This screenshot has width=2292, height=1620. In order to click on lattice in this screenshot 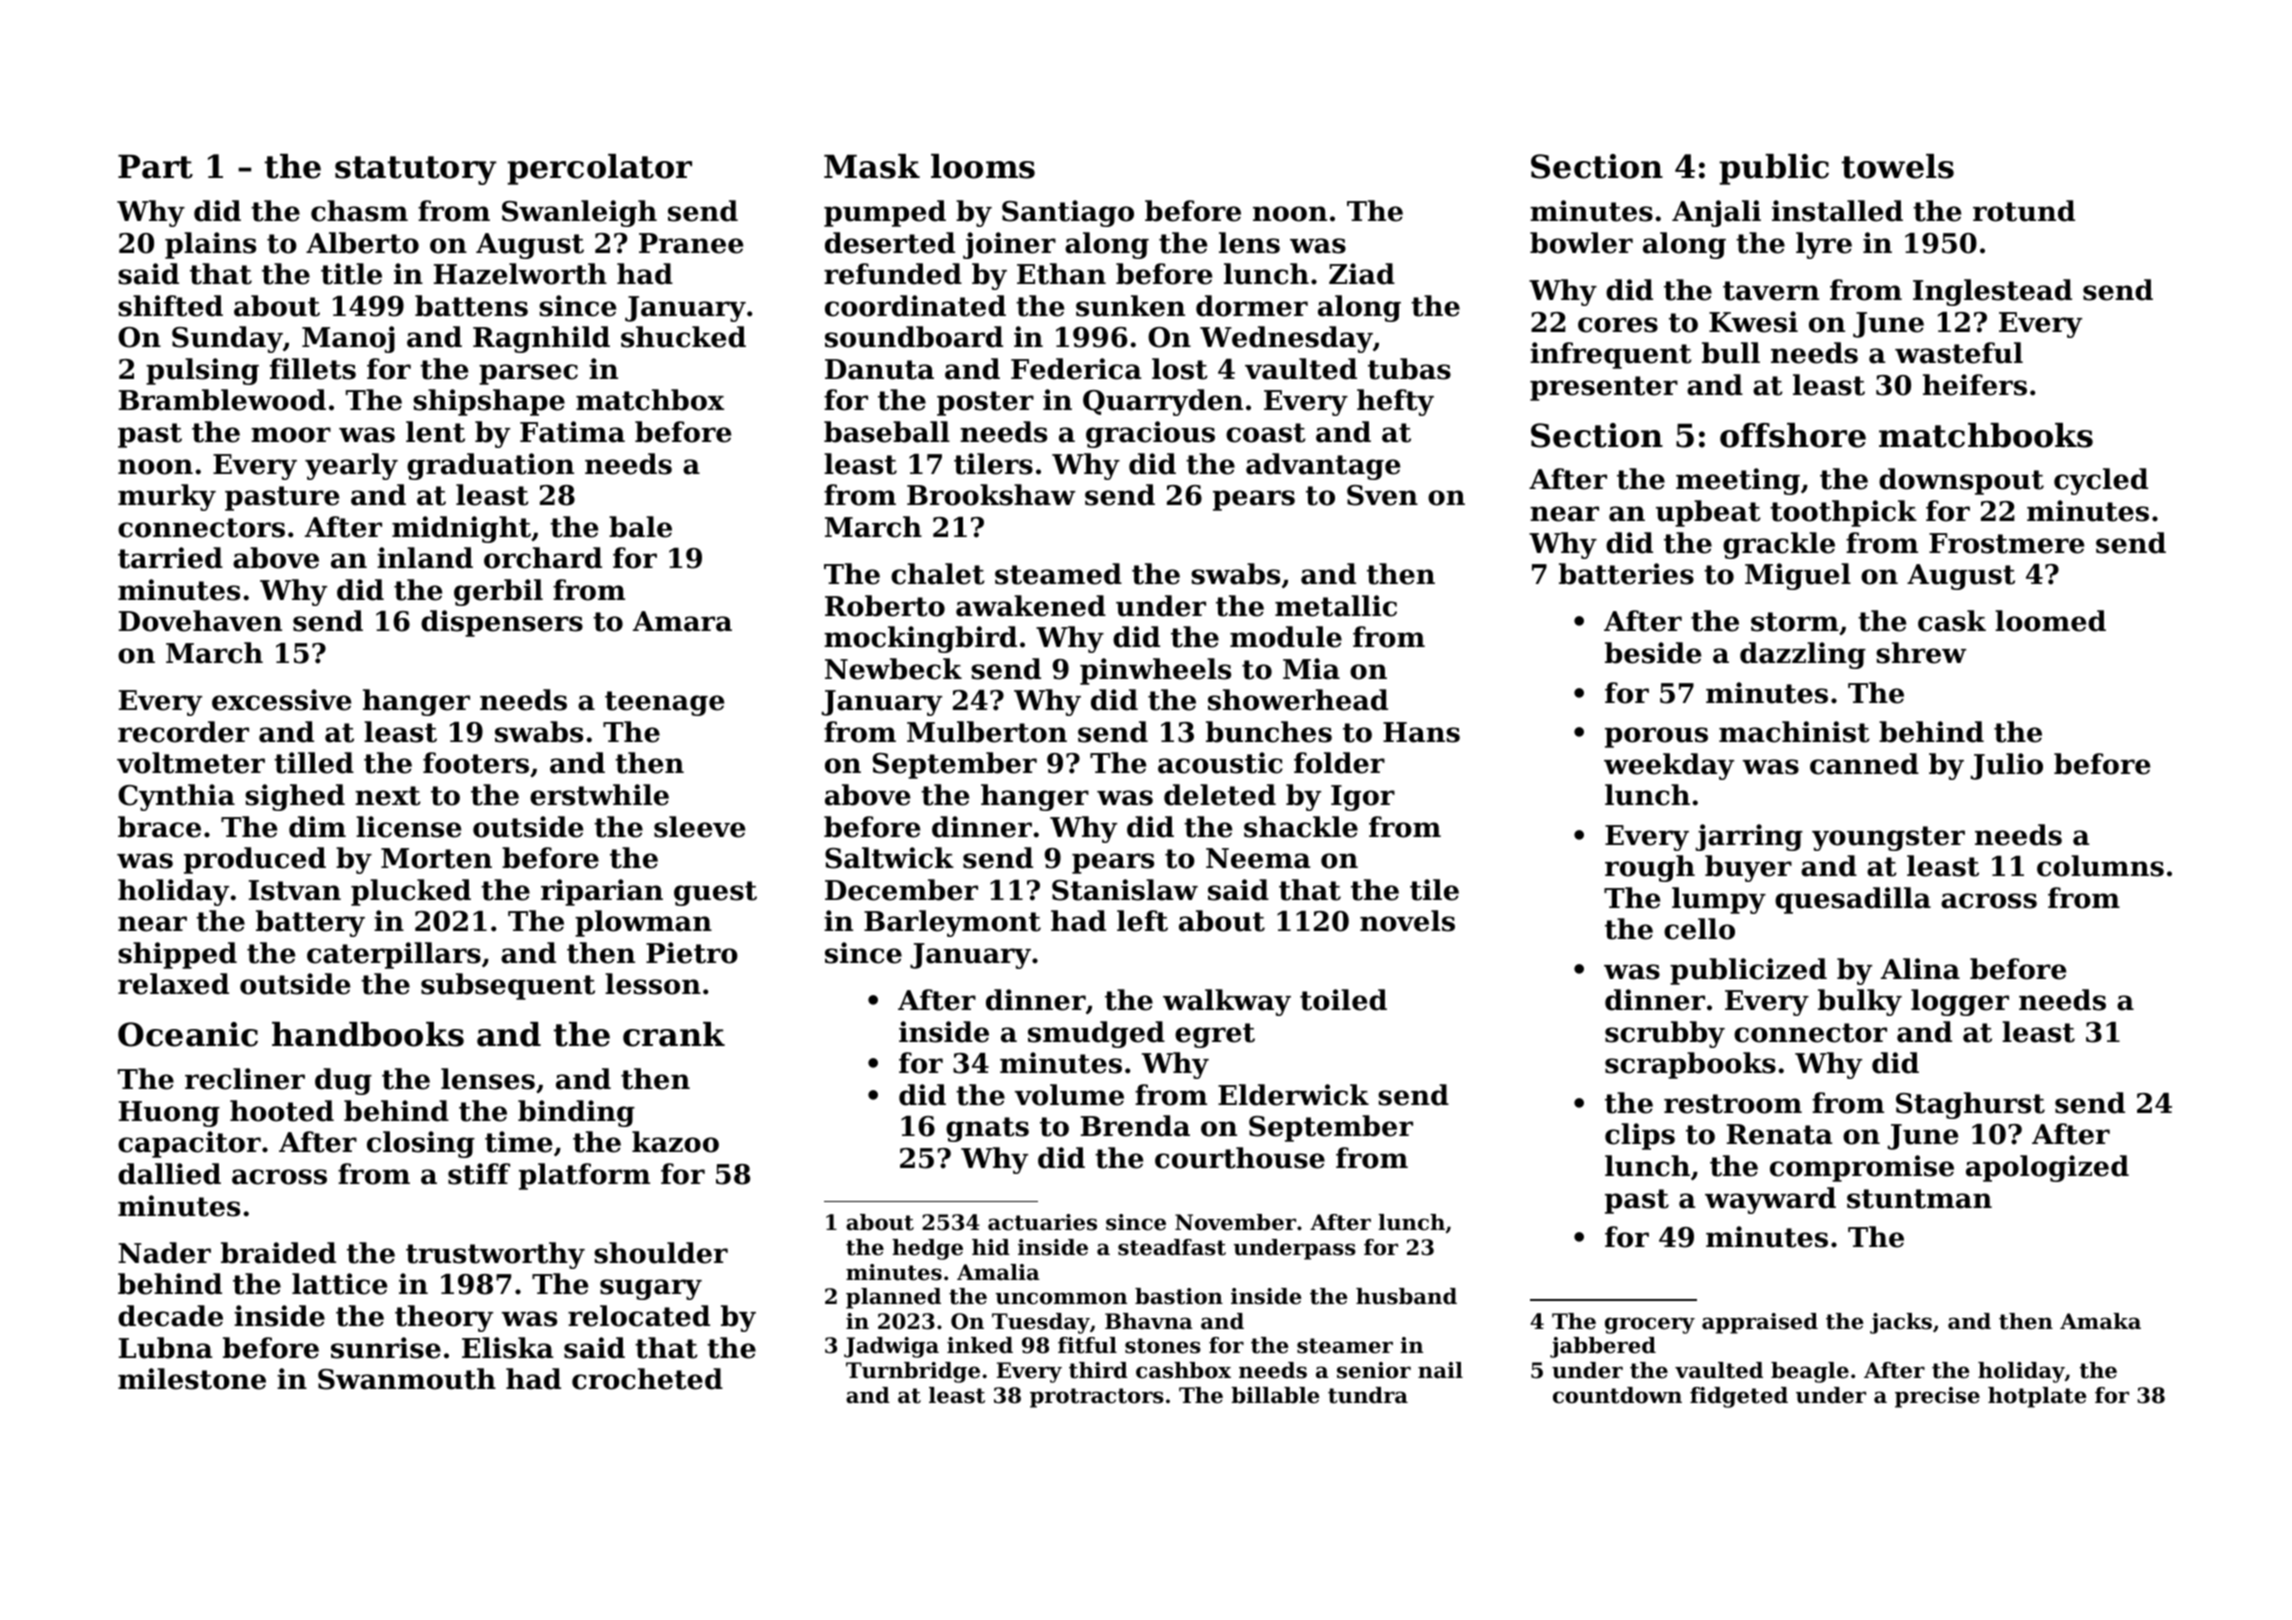, I will do `click(339, 1284)`.
